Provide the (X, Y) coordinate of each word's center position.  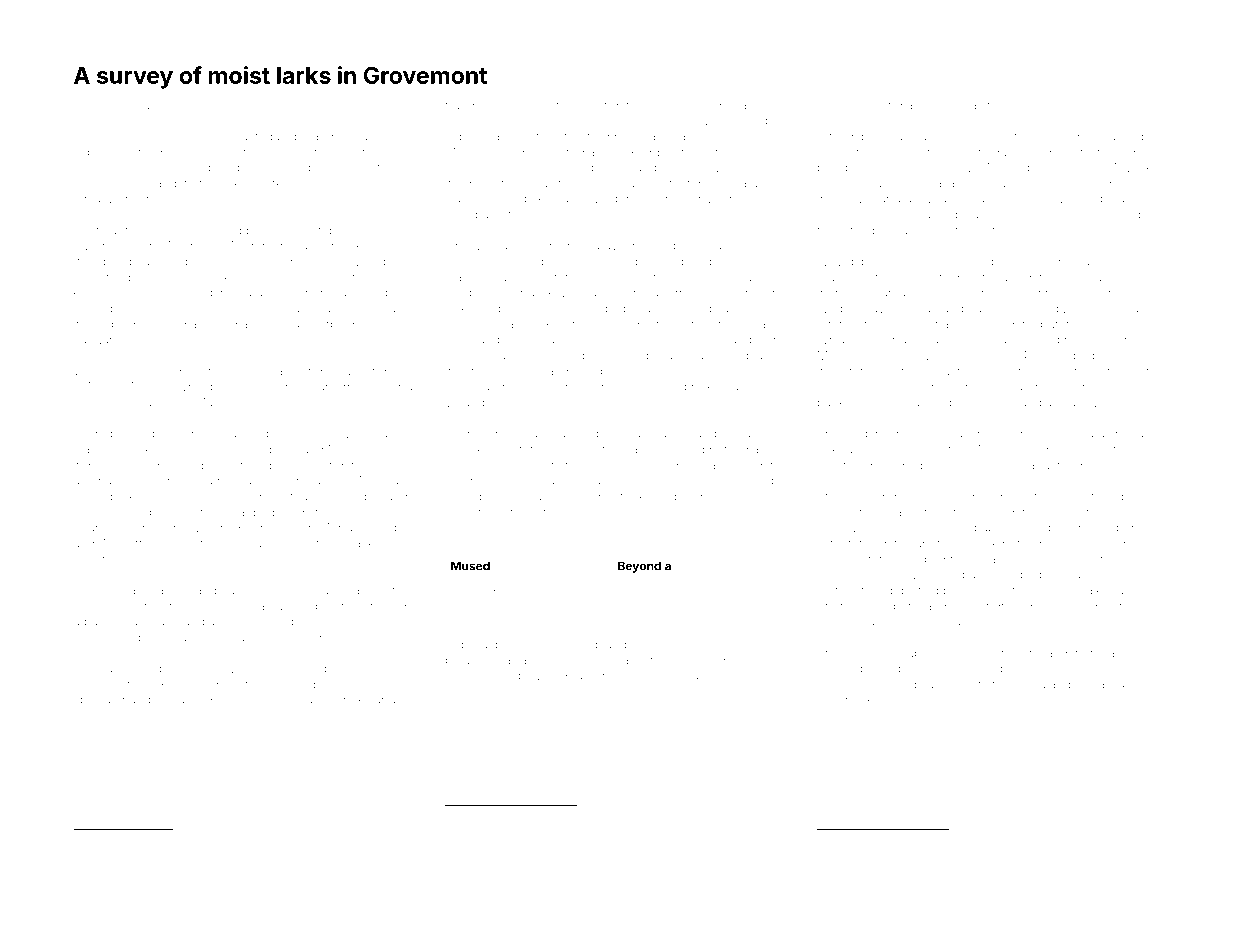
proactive (308, 498)
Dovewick (845, 528)
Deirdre (933, 387)
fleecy (156, 309)
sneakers (675, 324)
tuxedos (1128, 402)
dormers (291, 852)
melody (167, 372)
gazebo (287, 138)
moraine (97, 685)
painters (1124, 607)
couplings (1122, 138)
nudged (467, 106)
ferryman (934, 513)
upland (607, 645)
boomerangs (722, 341)
